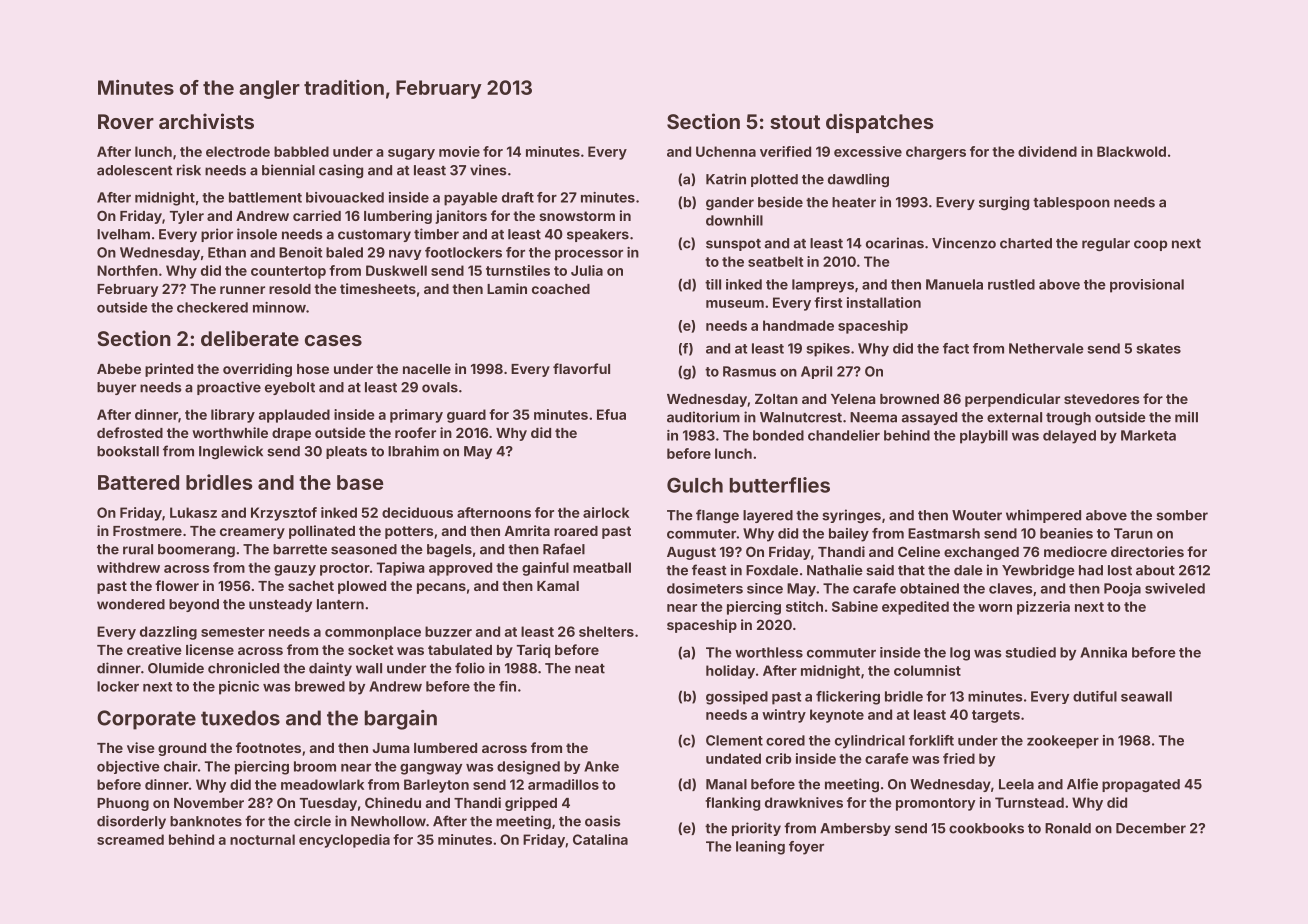 The width and height of the document is (1308, 924). I want to click on payable, so click(471, 199).
